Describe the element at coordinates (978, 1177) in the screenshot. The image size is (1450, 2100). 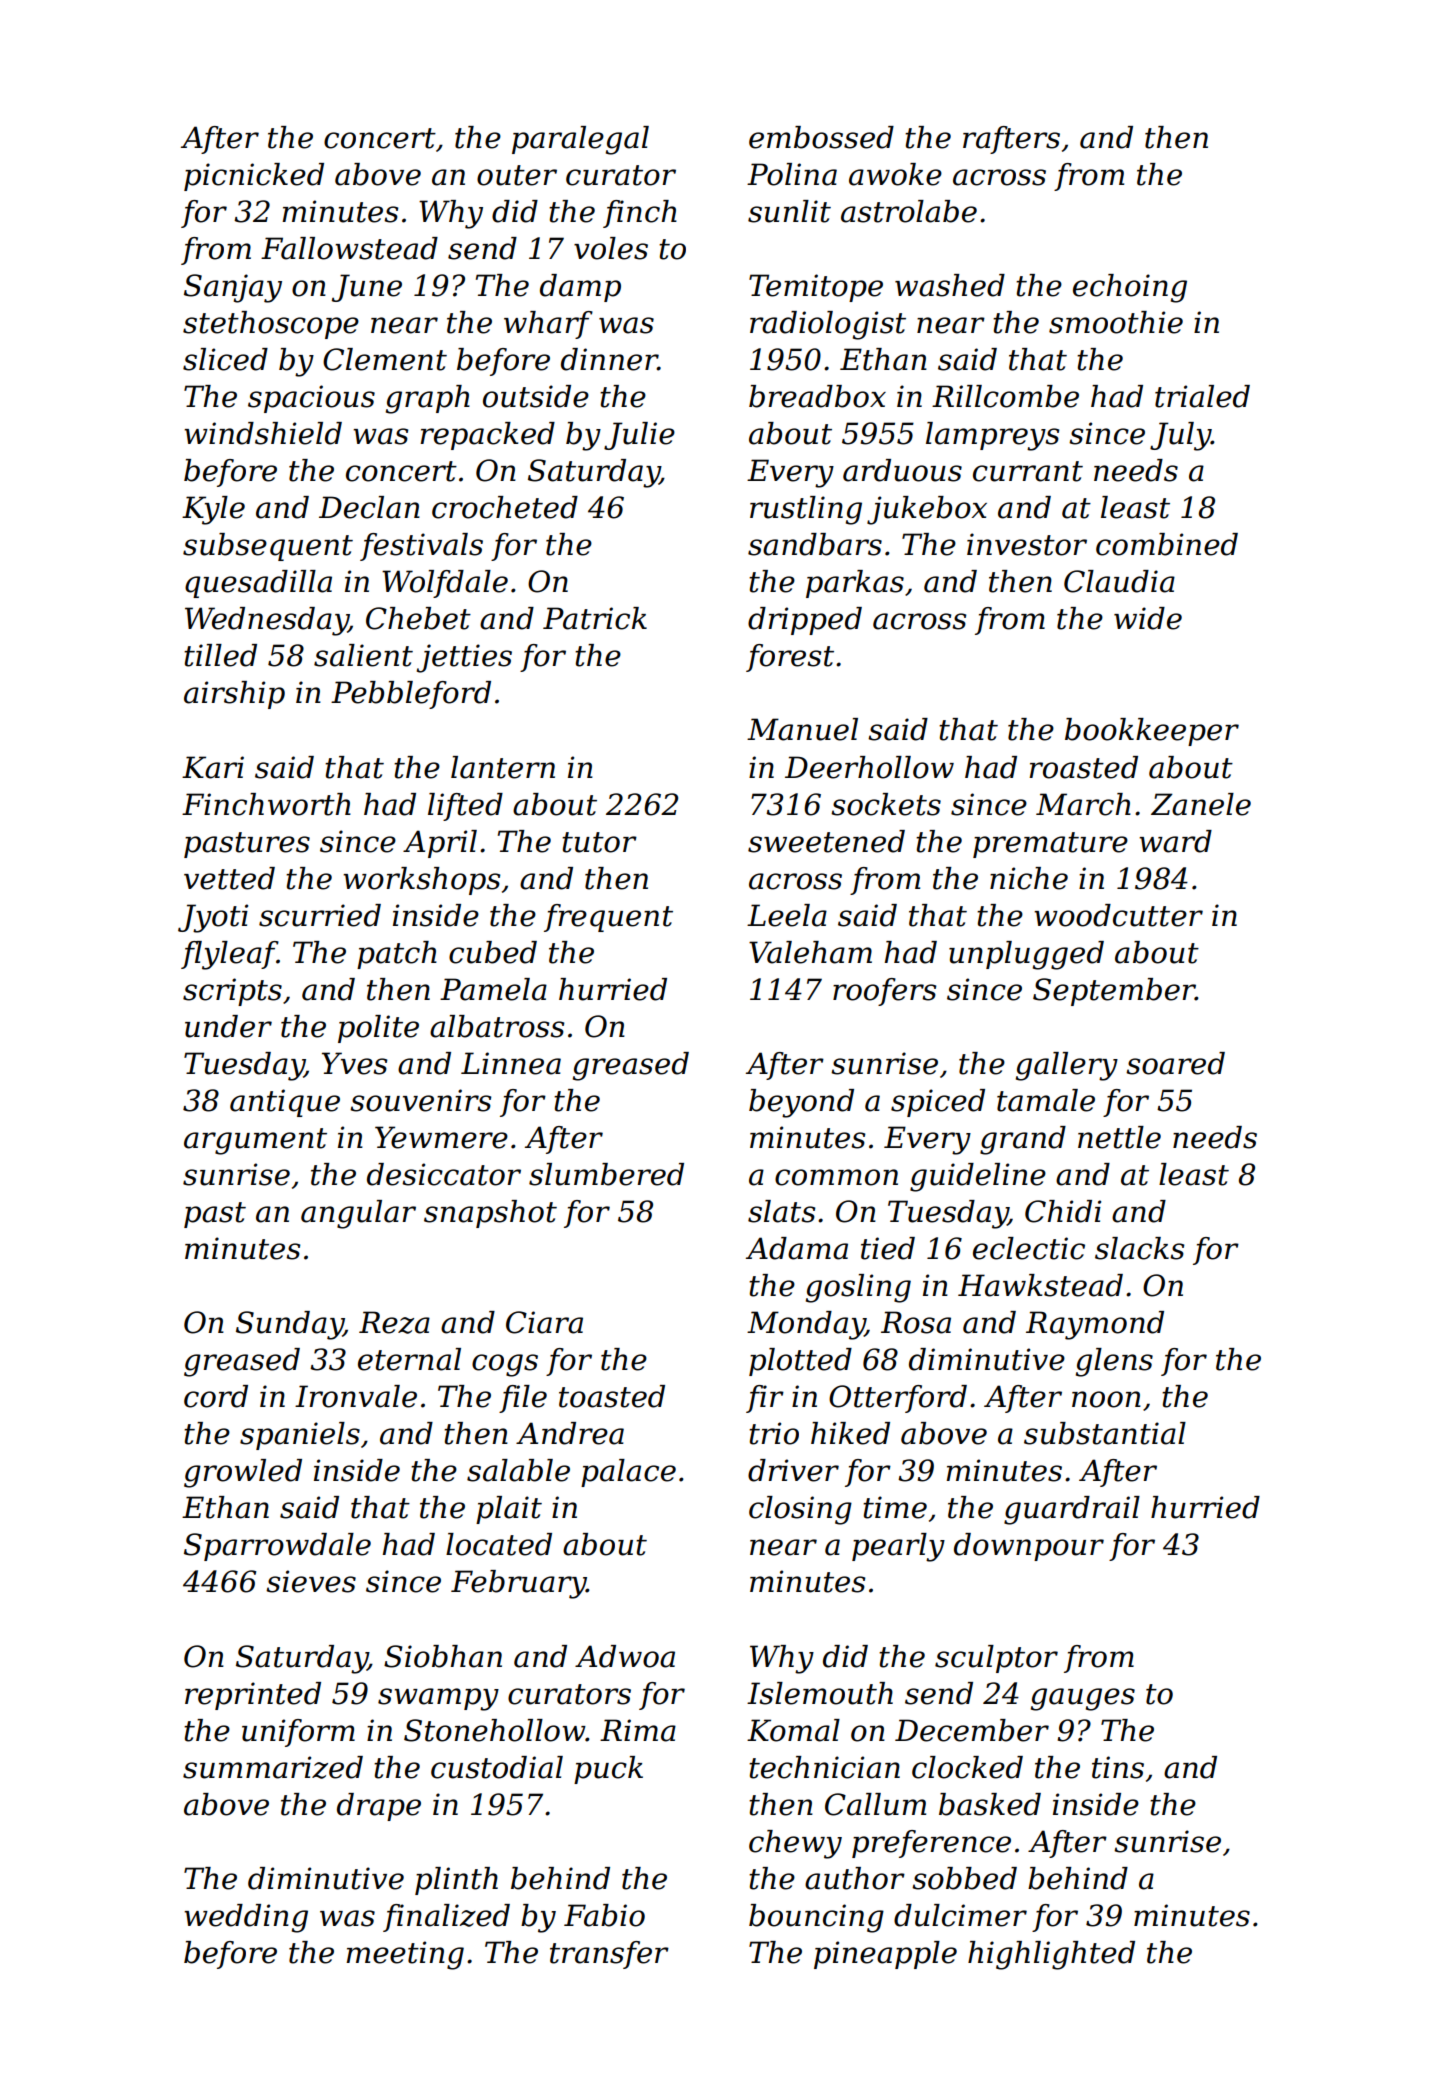
I see `guideline` at that location.
